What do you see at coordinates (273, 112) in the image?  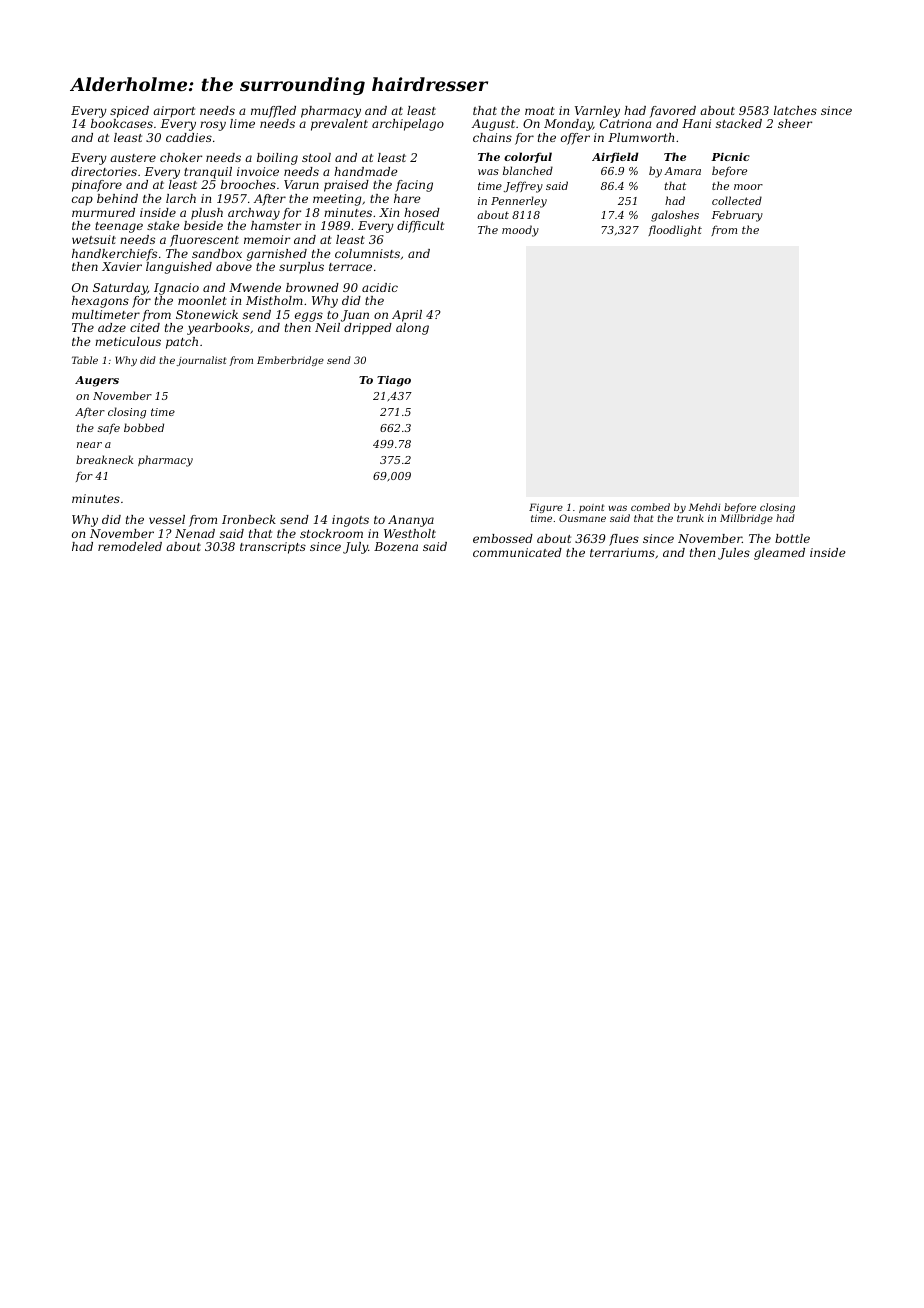 I see `muffled` at bounding box center [273, 112].
